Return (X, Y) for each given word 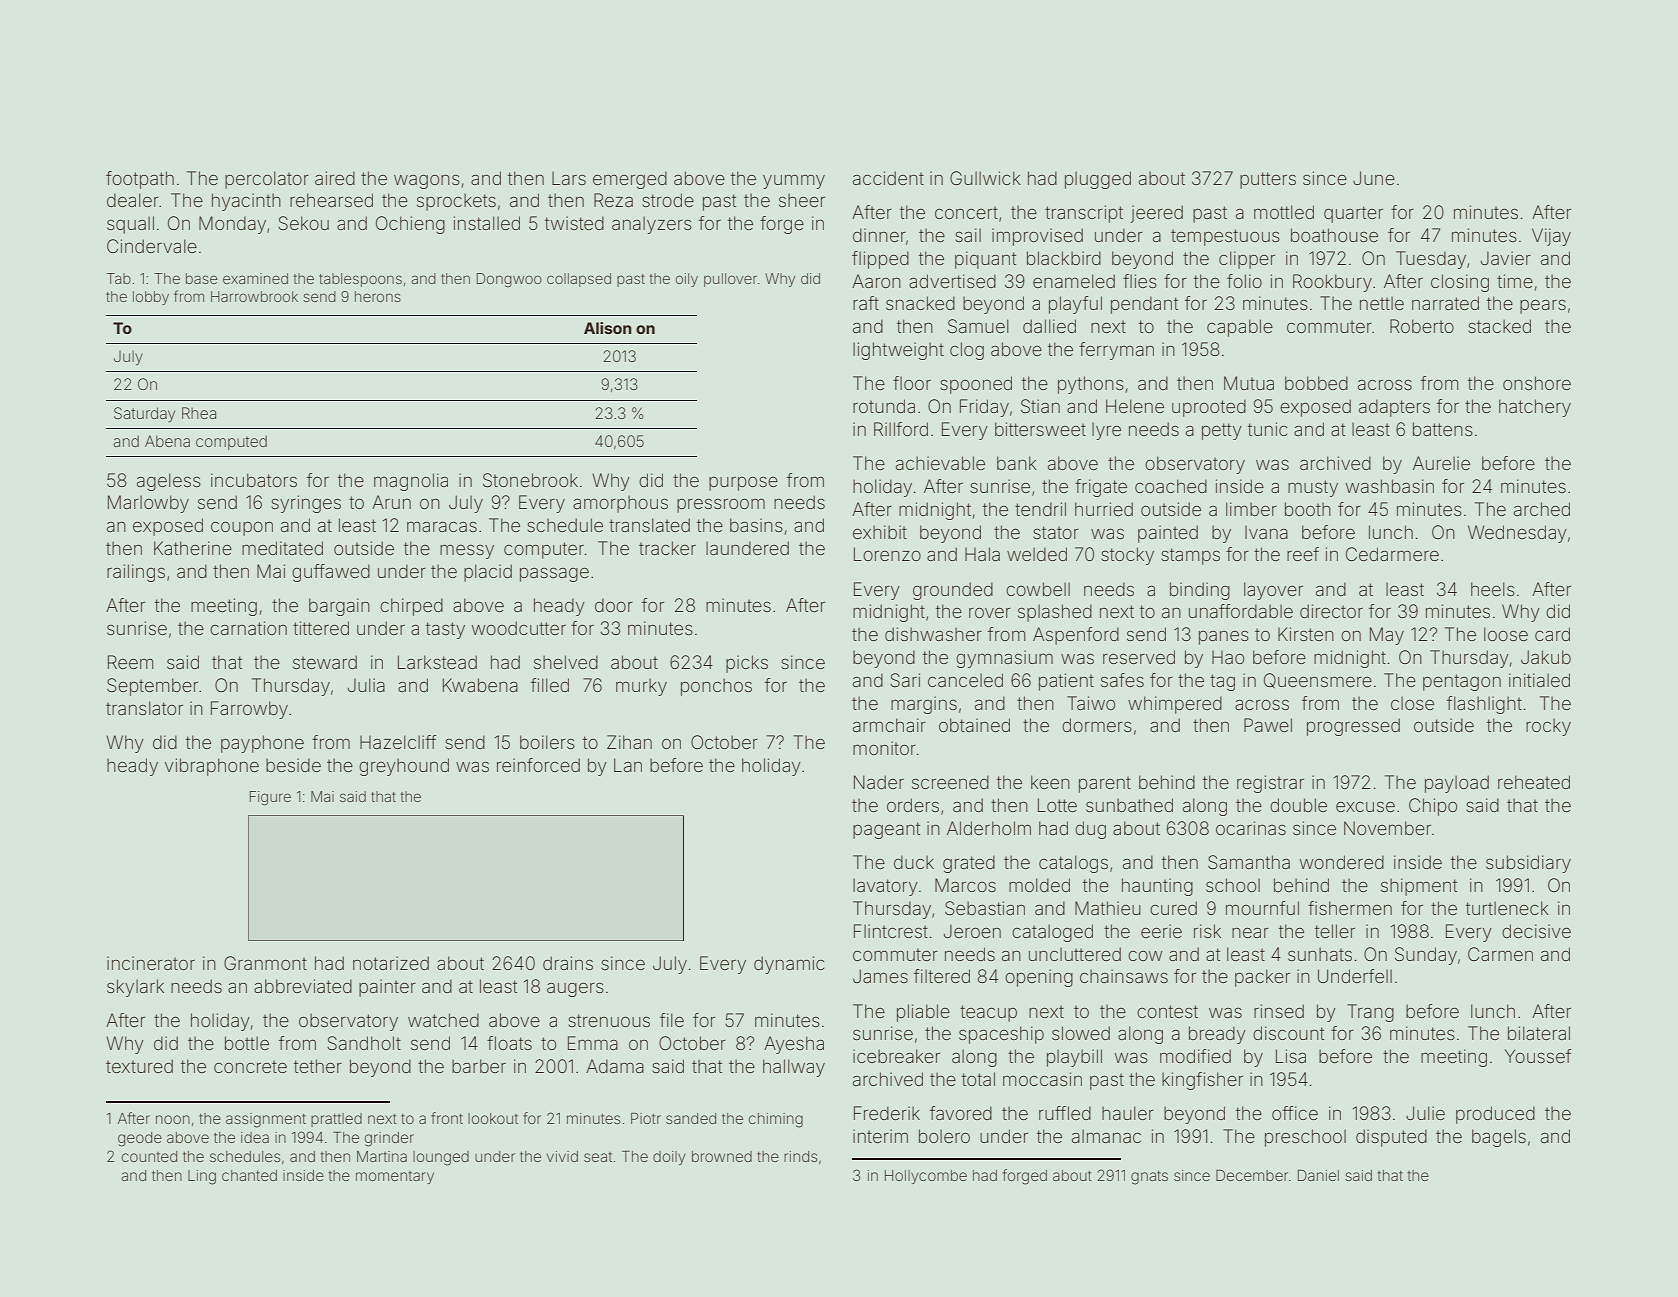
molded (1039, 885)
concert (966, 212)
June (1374, 178)
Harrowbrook (254, 296)
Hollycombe (926, 1177)
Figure (270, 798)
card (1552, 634)
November (1387, 828)
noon (173, 1119)
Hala (982, 554)
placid (488, 573)
